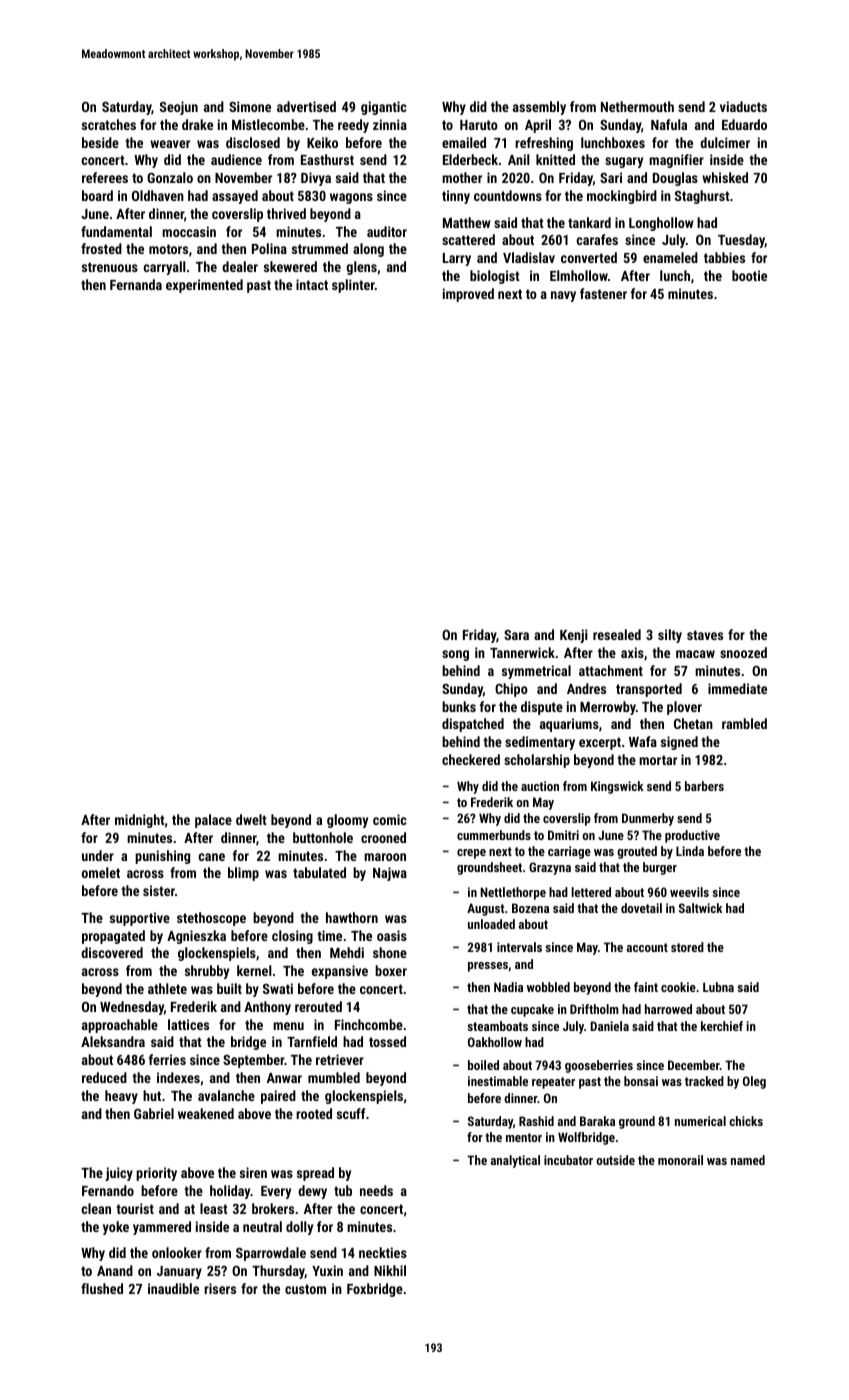 The width and height of the image is (849, 1400). What do you see at coordinates (471, 854) in the image?
I see `crepe` at bounding box center [471, 854].
